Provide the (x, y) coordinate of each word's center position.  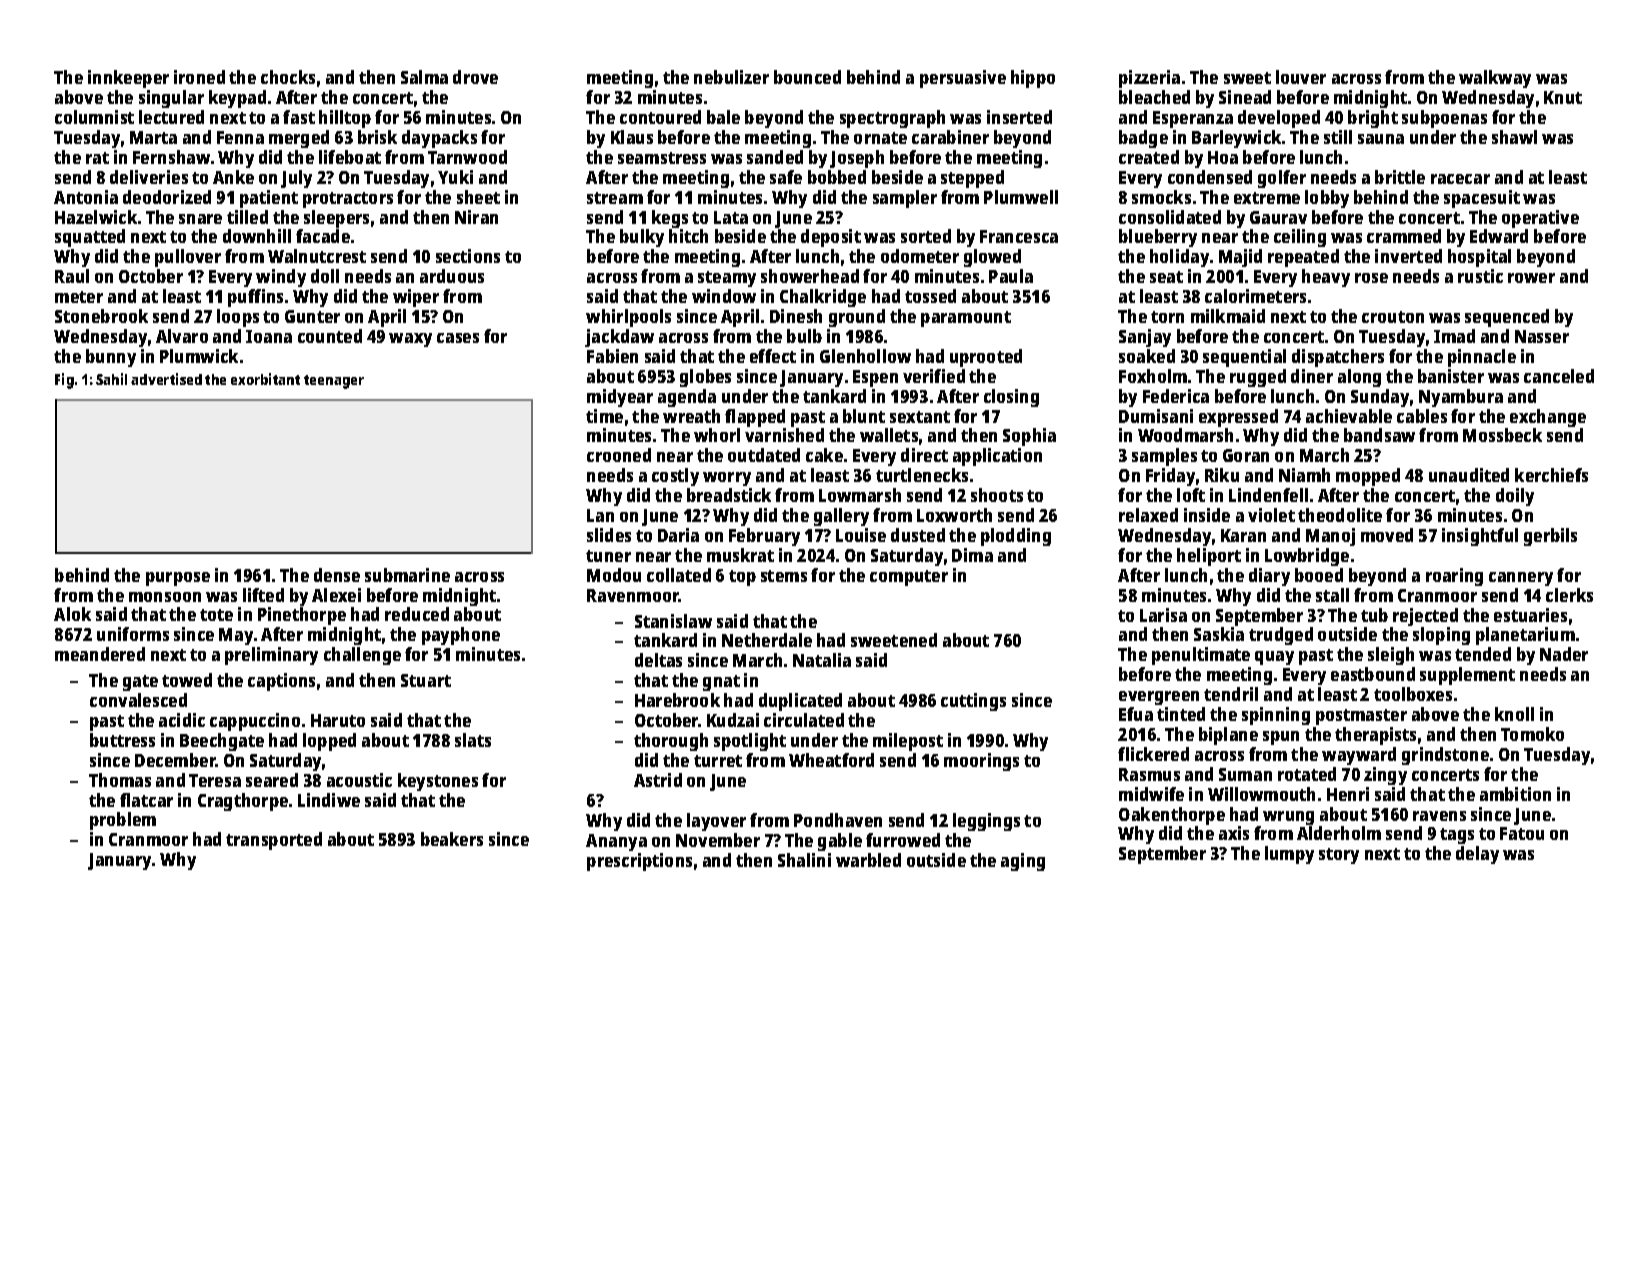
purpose (178, 579)
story (1339, 856)
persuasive (963, 79)
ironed (199, 77)
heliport (1209, 557)
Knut (1563, 97)
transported (274, 841)
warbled (868, 860)
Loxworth (954, 515)
